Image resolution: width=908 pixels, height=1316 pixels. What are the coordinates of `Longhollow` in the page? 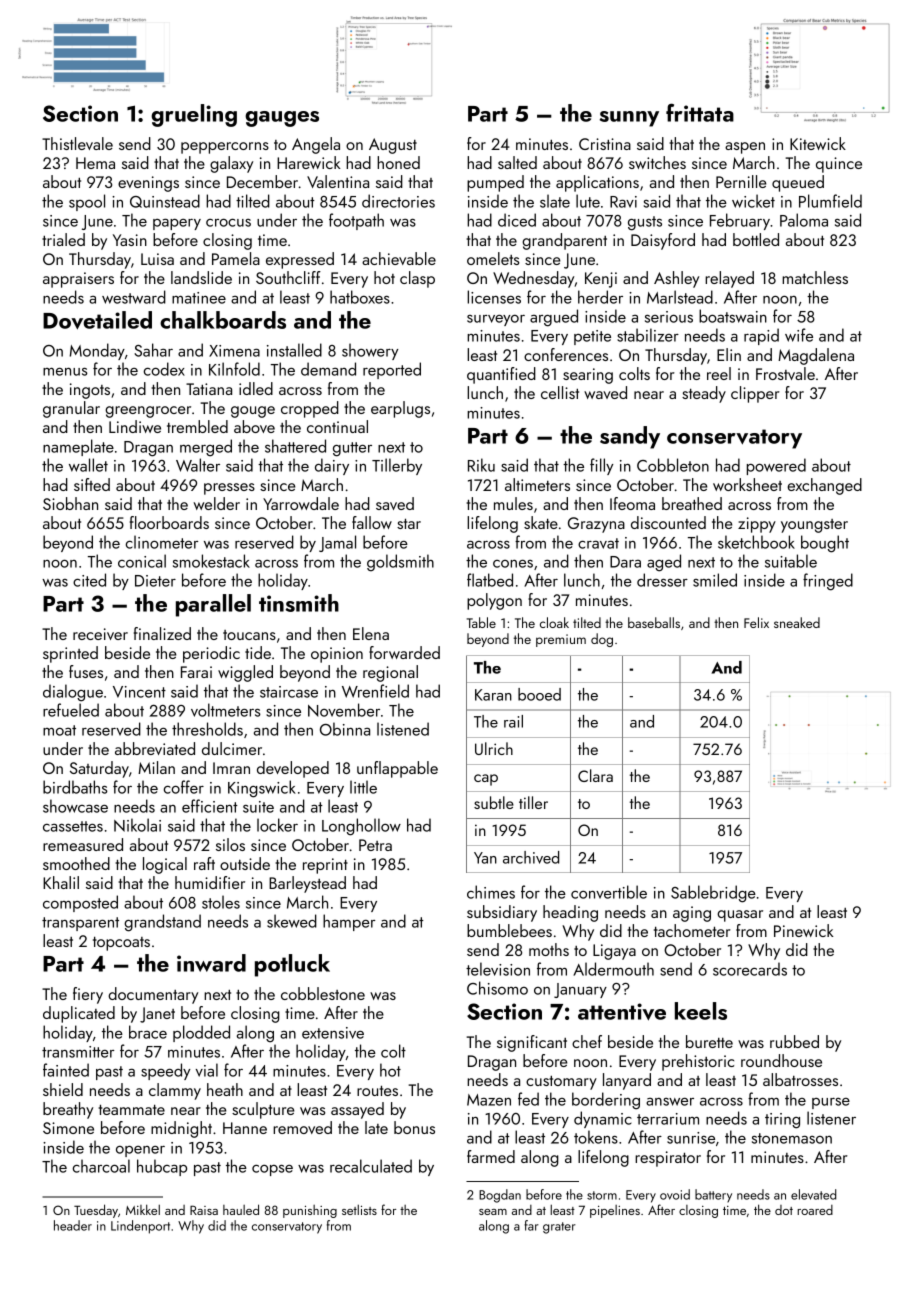 It's located at (361, 827).
